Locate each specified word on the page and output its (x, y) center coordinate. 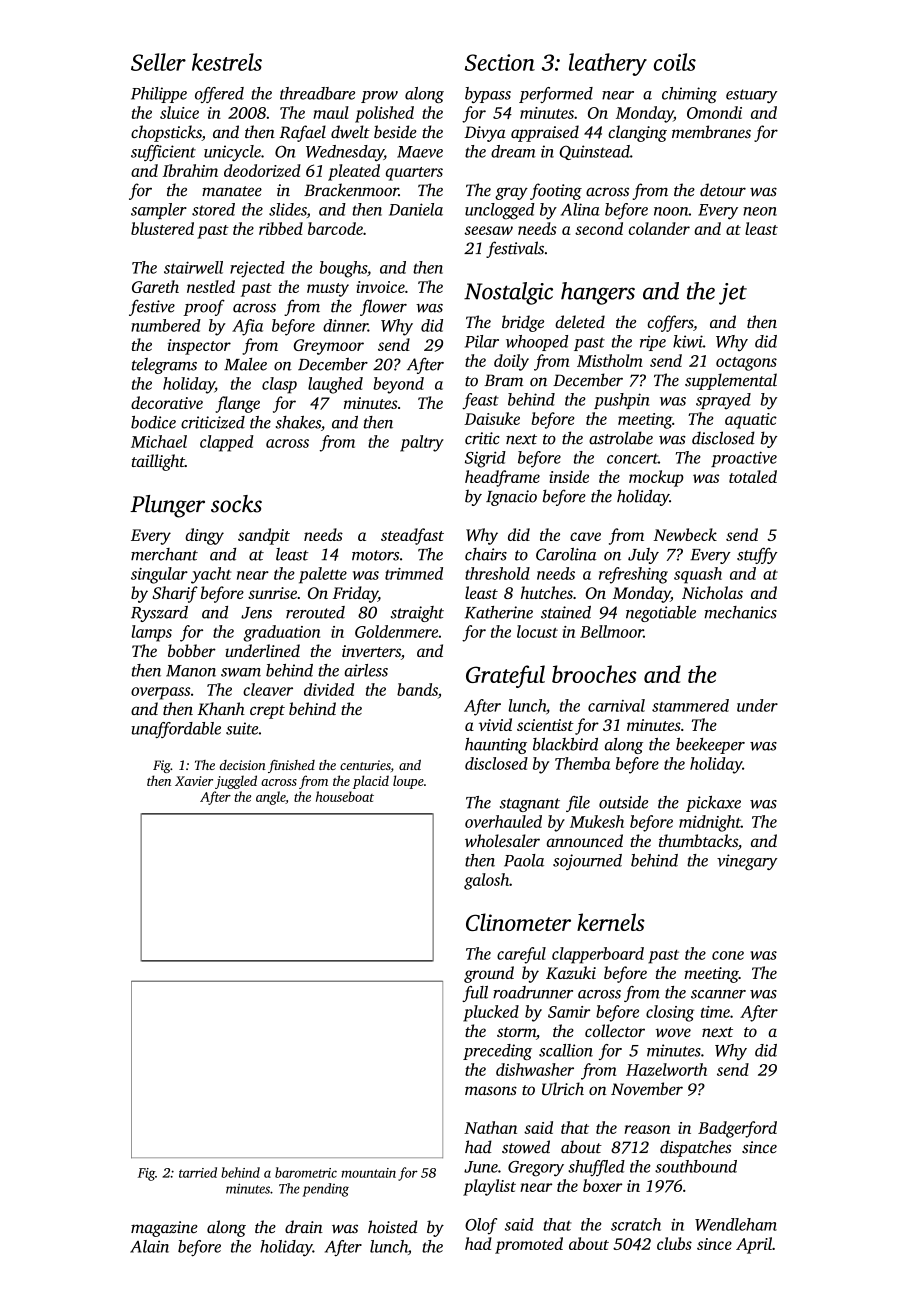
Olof (481, 1226)
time (715, 1012)
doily (511, 362)
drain (304, 1226)
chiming (689, 95)
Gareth (155, 286)
